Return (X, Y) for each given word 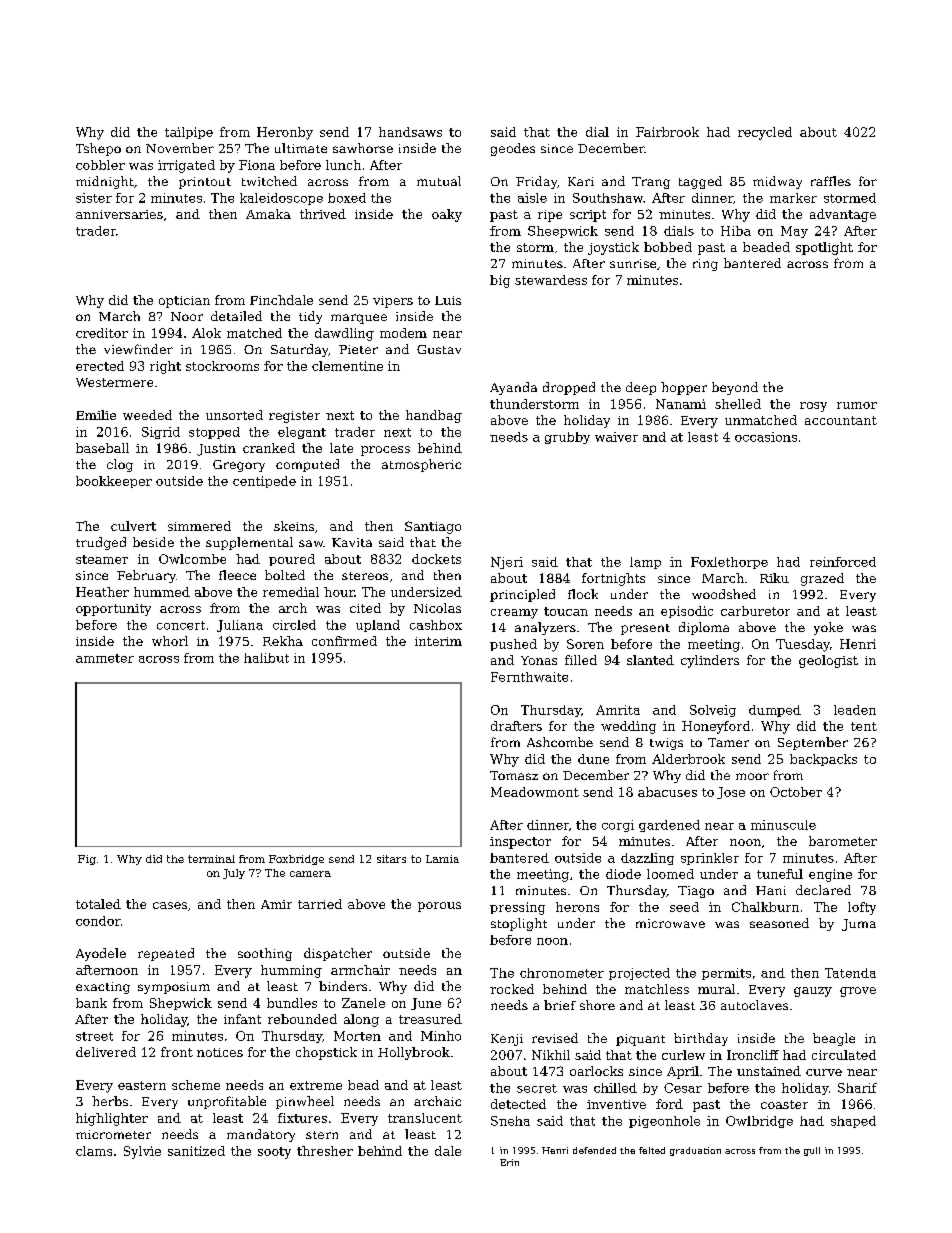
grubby (567, 438)
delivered (106, 1052)
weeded (147, 415)
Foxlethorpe (729, 563)
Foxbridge (296, 860)
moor (752, 776)
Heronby (285, 133)
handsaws (410, 132)
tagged (700, 182)
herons (577, 907)
